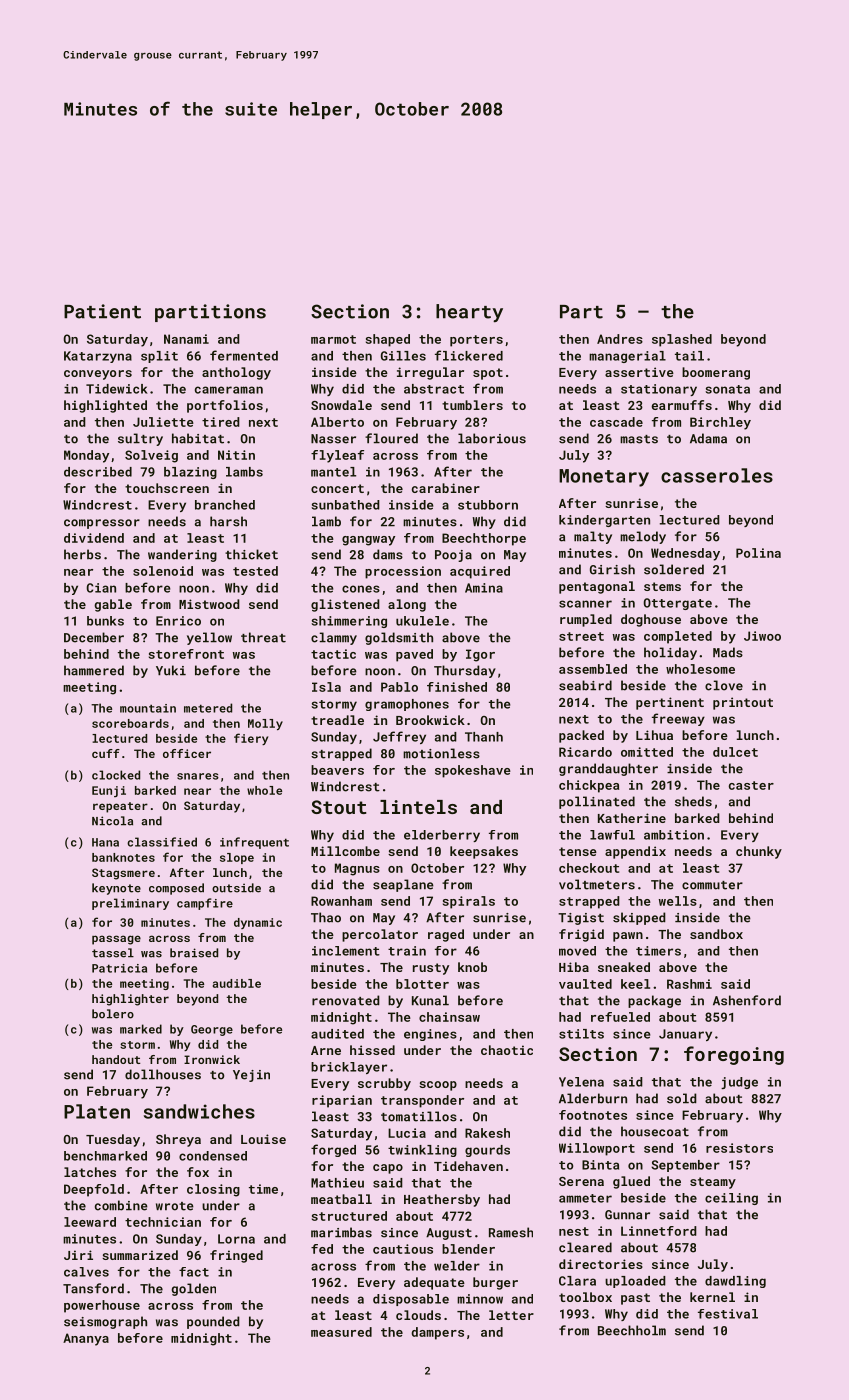  I want to click on welder, so click(457, 1266).
